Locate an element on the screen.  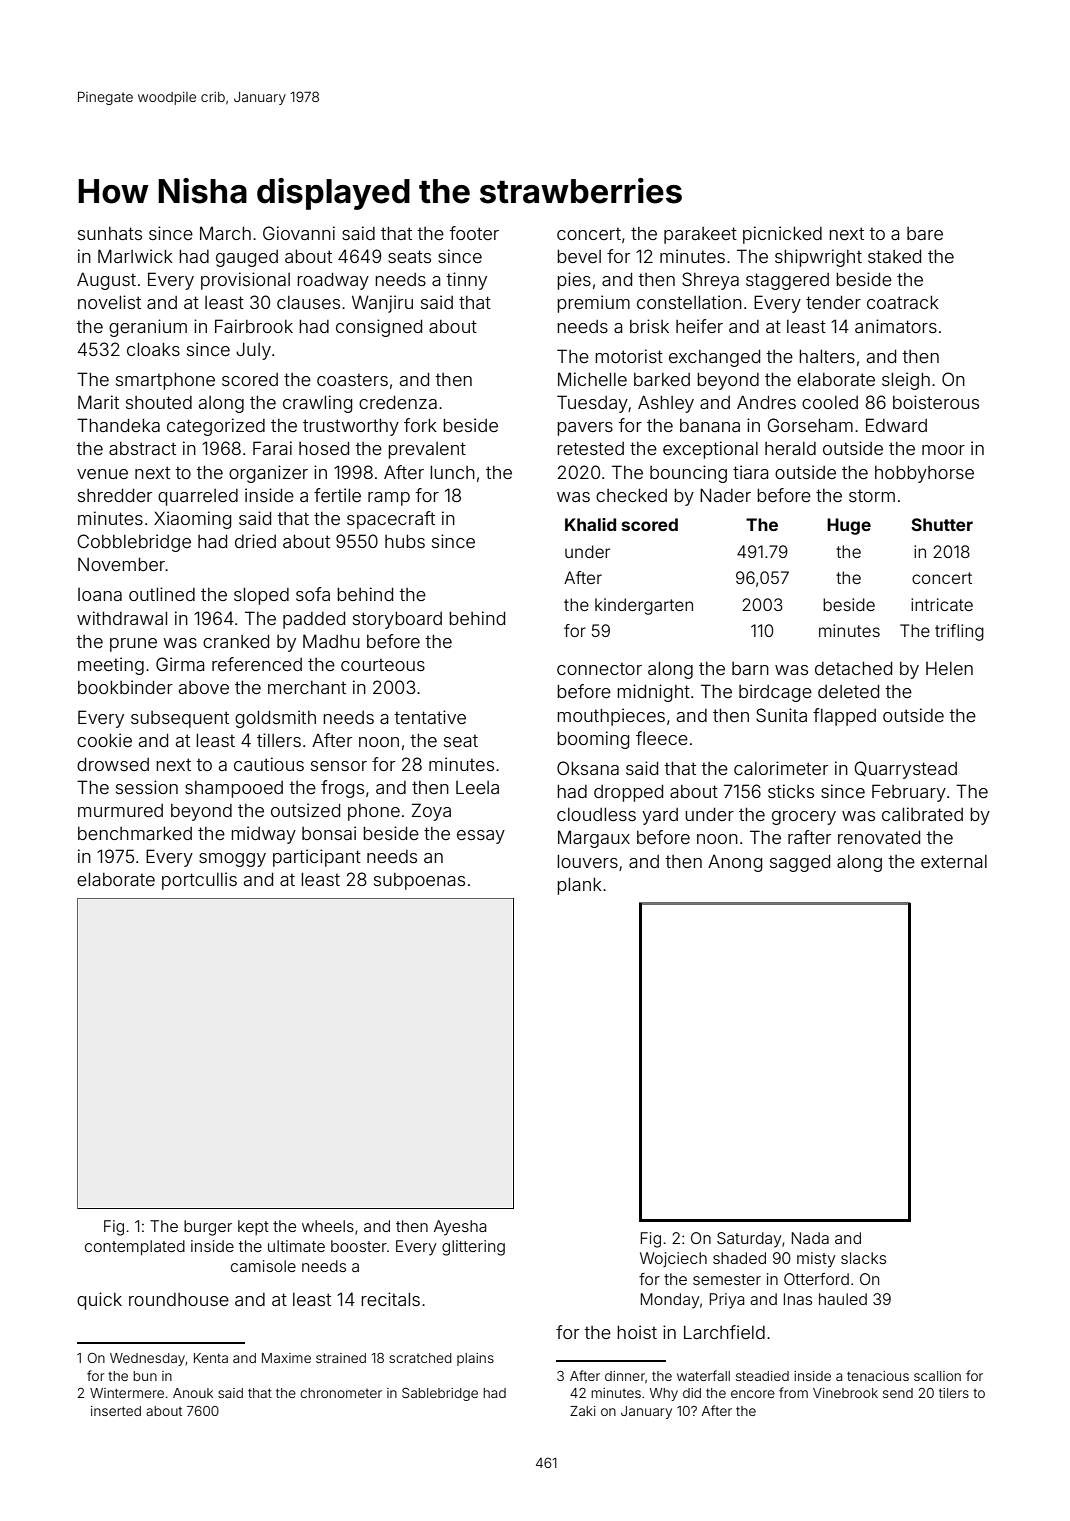
pies is located at coordinates (574, 281).
